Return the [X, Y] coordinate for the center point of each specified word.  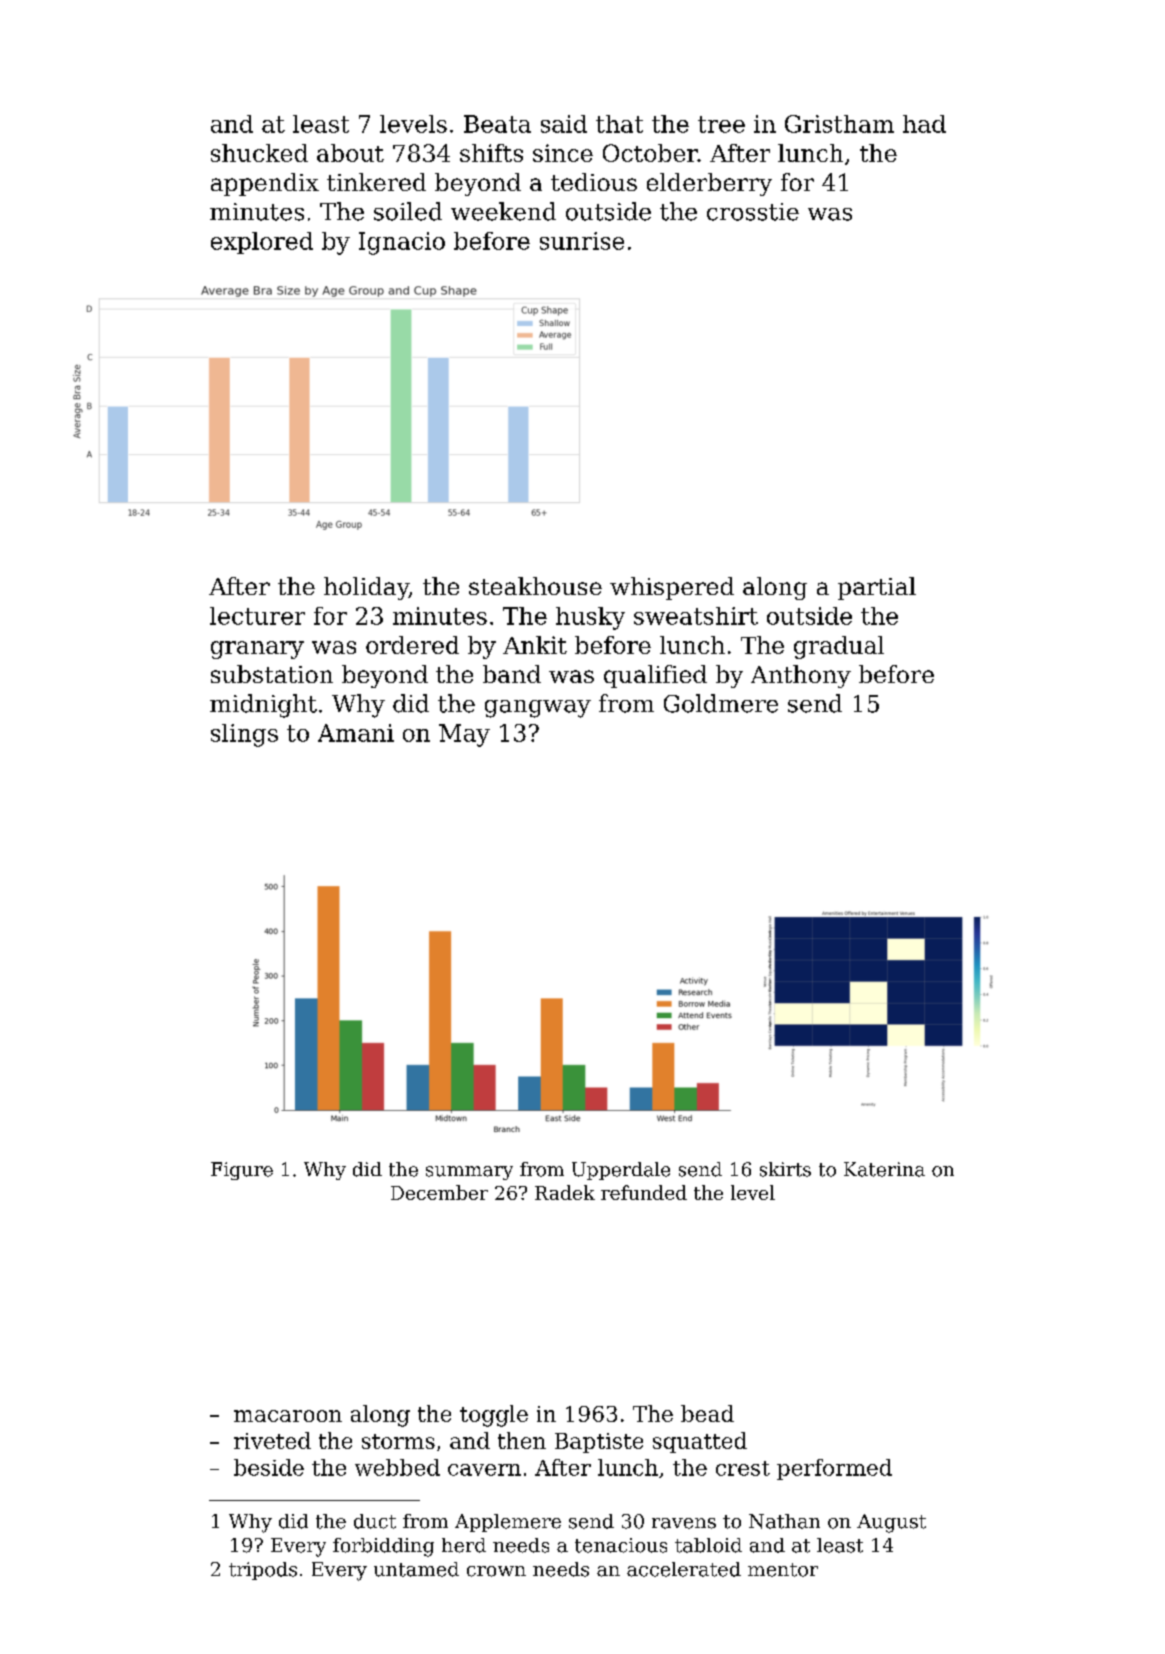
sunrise [582, 241]
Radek [565, 1192]
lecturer [257, 616]
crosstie [753, 212]
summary [469, 1173]
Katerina [884, 1169]
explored [262, 243]
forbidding [383, 1547]
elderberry [709, 184]
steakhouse [535, 586]
